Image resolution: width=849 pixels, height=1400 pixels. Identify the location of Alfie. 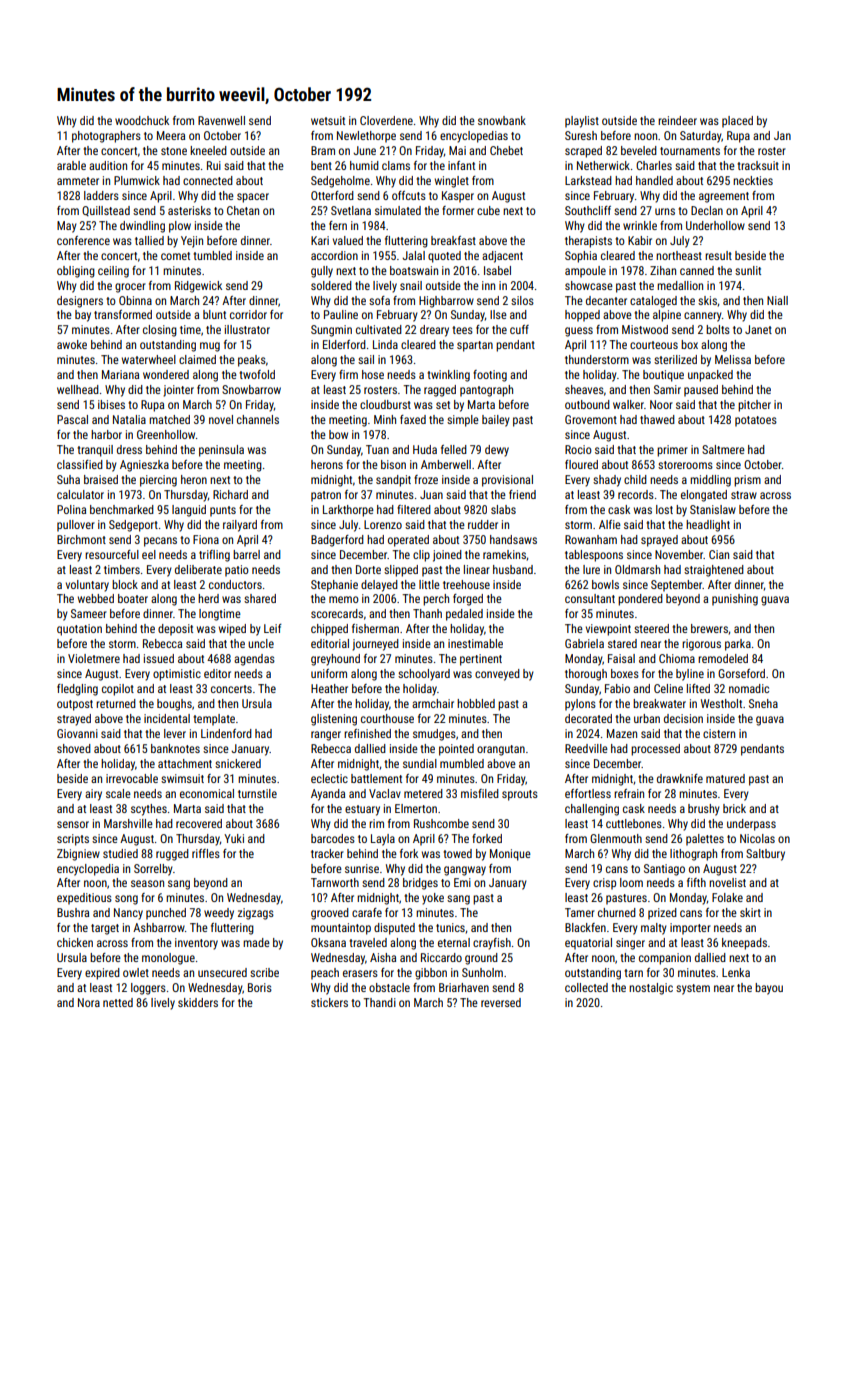
(610, 524).
